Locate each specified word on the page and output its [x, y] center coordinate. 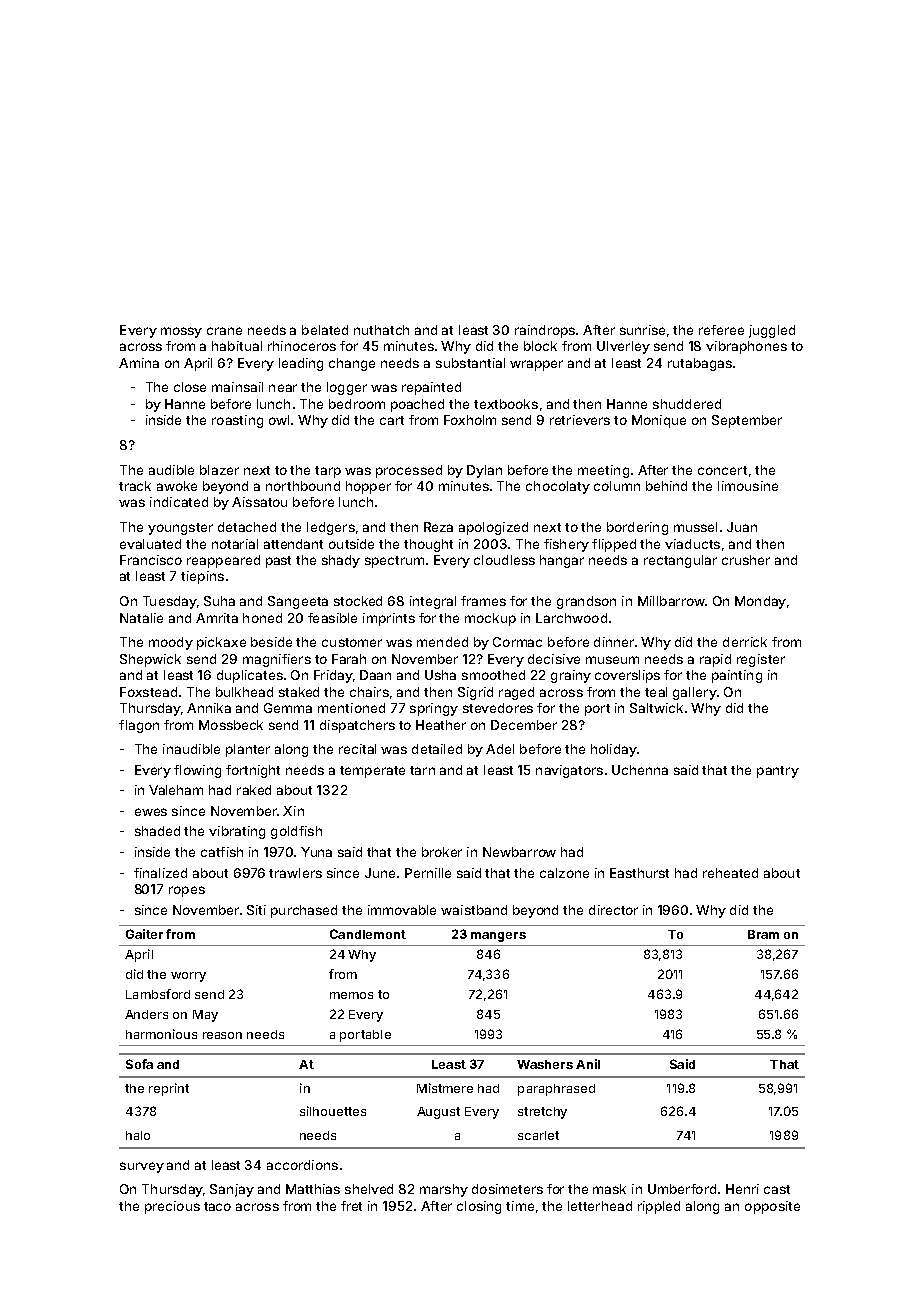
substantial [470, 363]
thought [428, 545]
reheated [730, 873]
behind [666, 486]
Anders [146, 1014]
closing [479, 1207]
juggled [772, 331]
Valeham [176, 790]
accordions [302, 1165]
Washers [545, 1064]
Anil [588, 1064]
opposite [772, 1207]
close [190, 387]
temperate [372, 772]
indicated [179, 502]
